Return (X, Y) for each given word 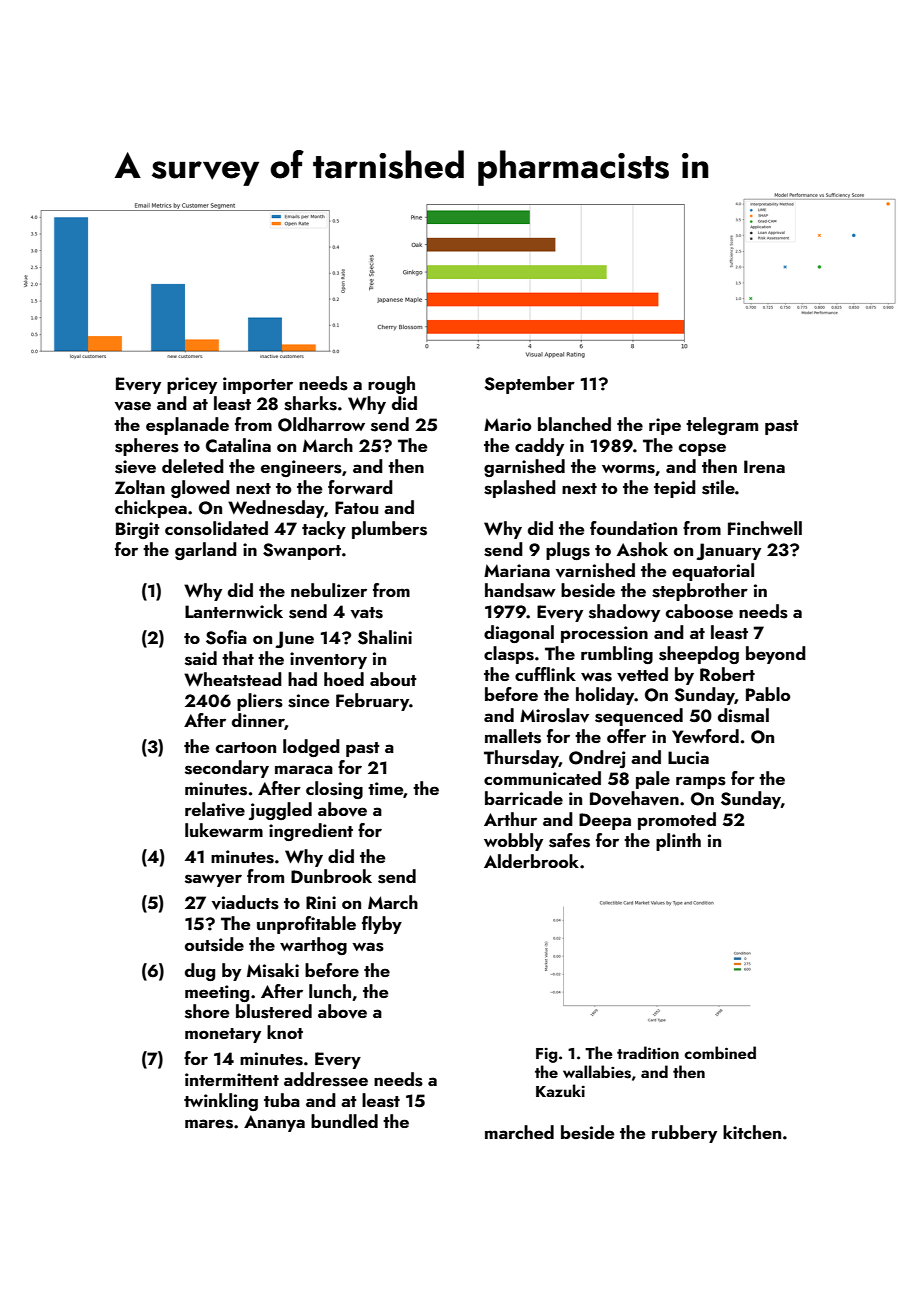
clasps (509, 655)
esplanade (187, 426)
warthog (313, 946)
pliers (260, 702)
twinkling (221, 1102)
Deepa (605, 821)
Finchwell (765, 528)
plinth (678, 842)
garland (206, 551)
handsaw (520, 590)
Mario (507, 424)
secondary (227, 769)
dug (200, 972)
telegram (722, 426)
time (385, 788)
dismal (743, 715)
